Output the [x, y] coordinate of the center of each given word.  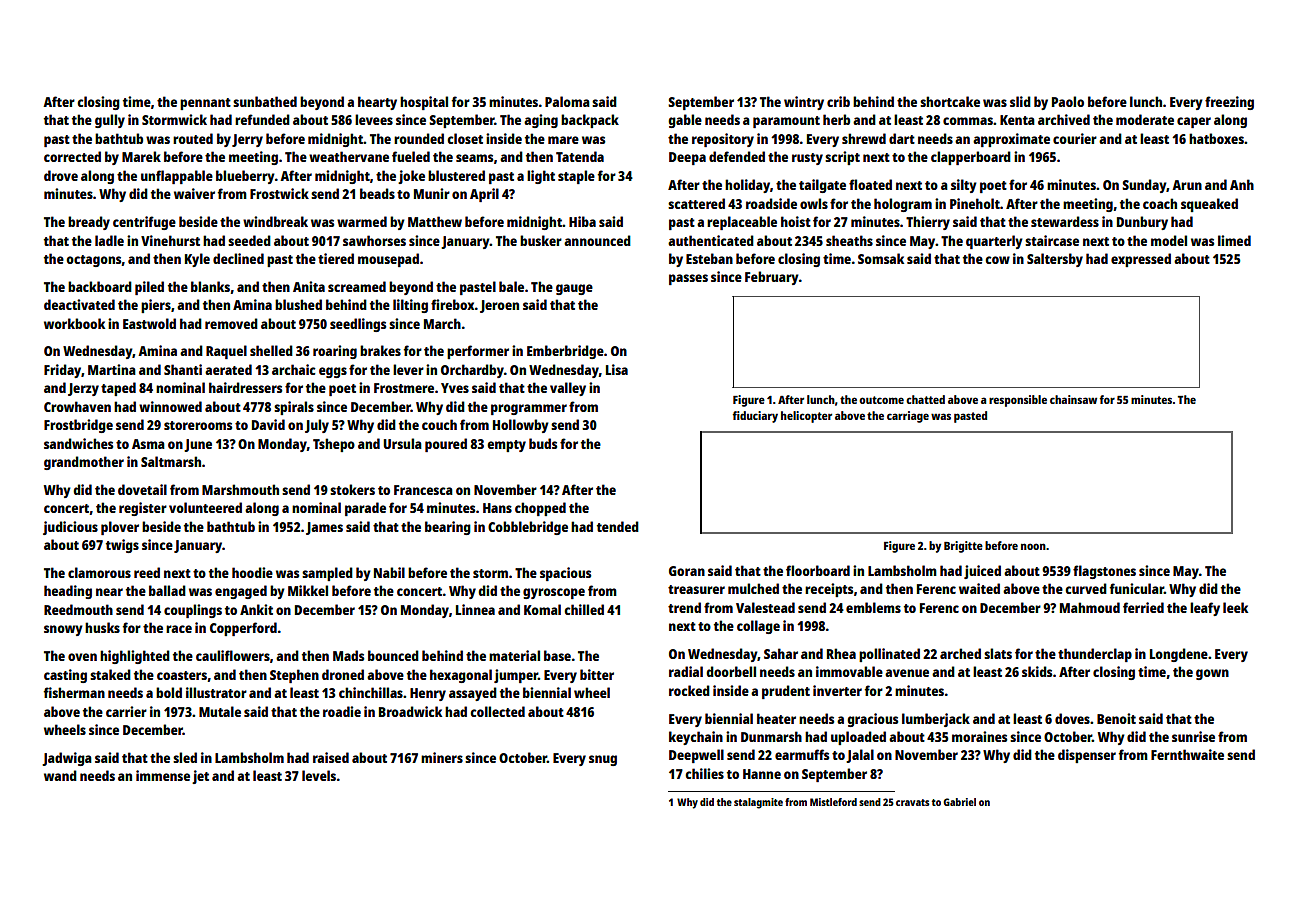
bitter [597, 674]
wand [60, 775]
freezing [1229, 103]
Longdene [1179, 655]
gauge [574, 289]
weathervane [349, 156]
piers [156, 306]
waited [979, 588]
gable [685, 121]
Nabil [389, 572]
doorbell [731, 671]
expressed [1141, 260]
